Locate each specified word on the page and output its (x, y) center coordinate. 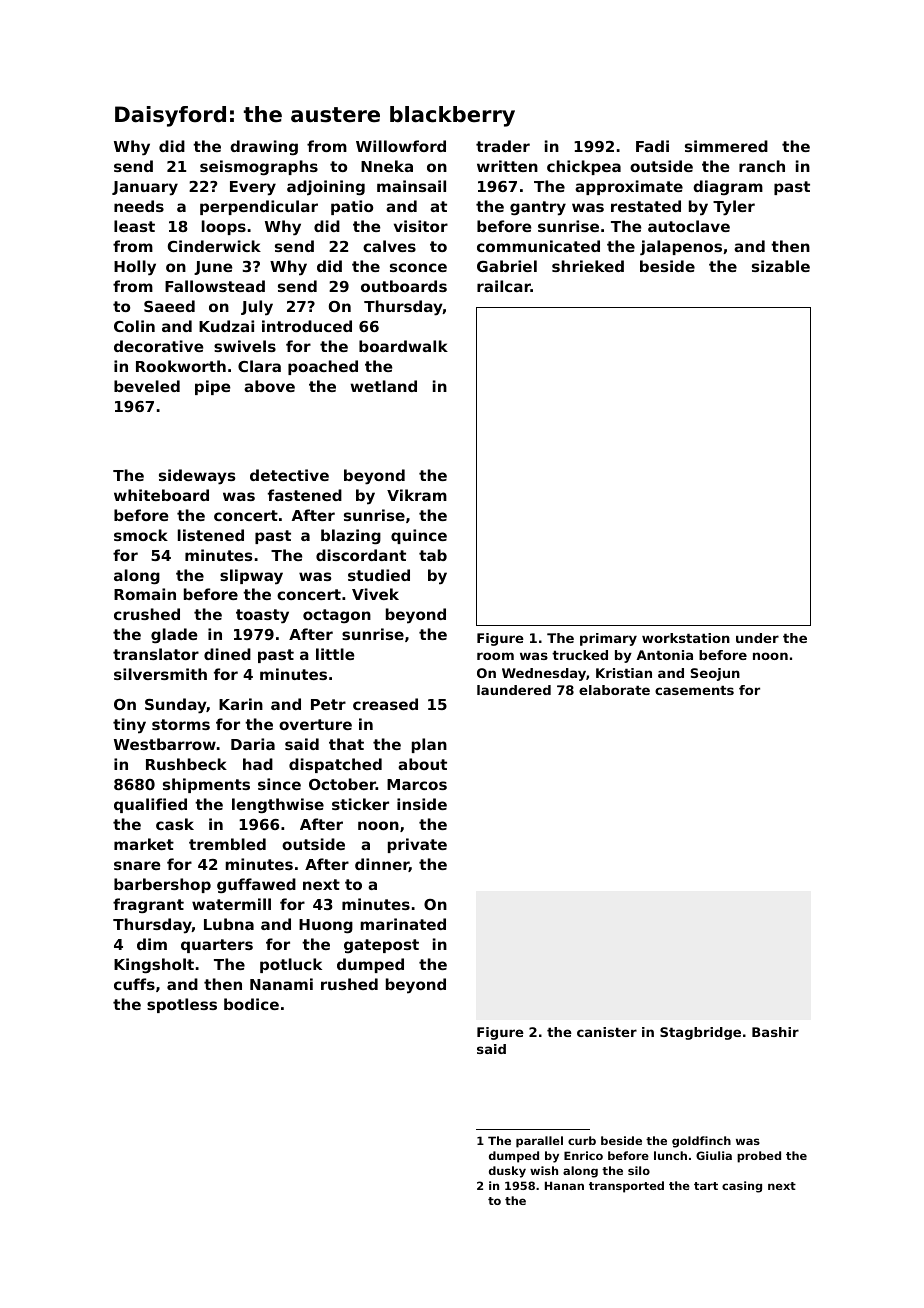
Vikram (417, 495)
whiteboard (161, 495)
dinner (382, 865)
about (422, 764)
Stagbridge (700, 1033)
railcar (504, 286)
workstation (686, 638)
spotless (182, 1005)
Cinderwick (214, 246)
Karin (241, 704)
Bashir (775, 1032)
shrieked (588, 266)
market (144, 844)
